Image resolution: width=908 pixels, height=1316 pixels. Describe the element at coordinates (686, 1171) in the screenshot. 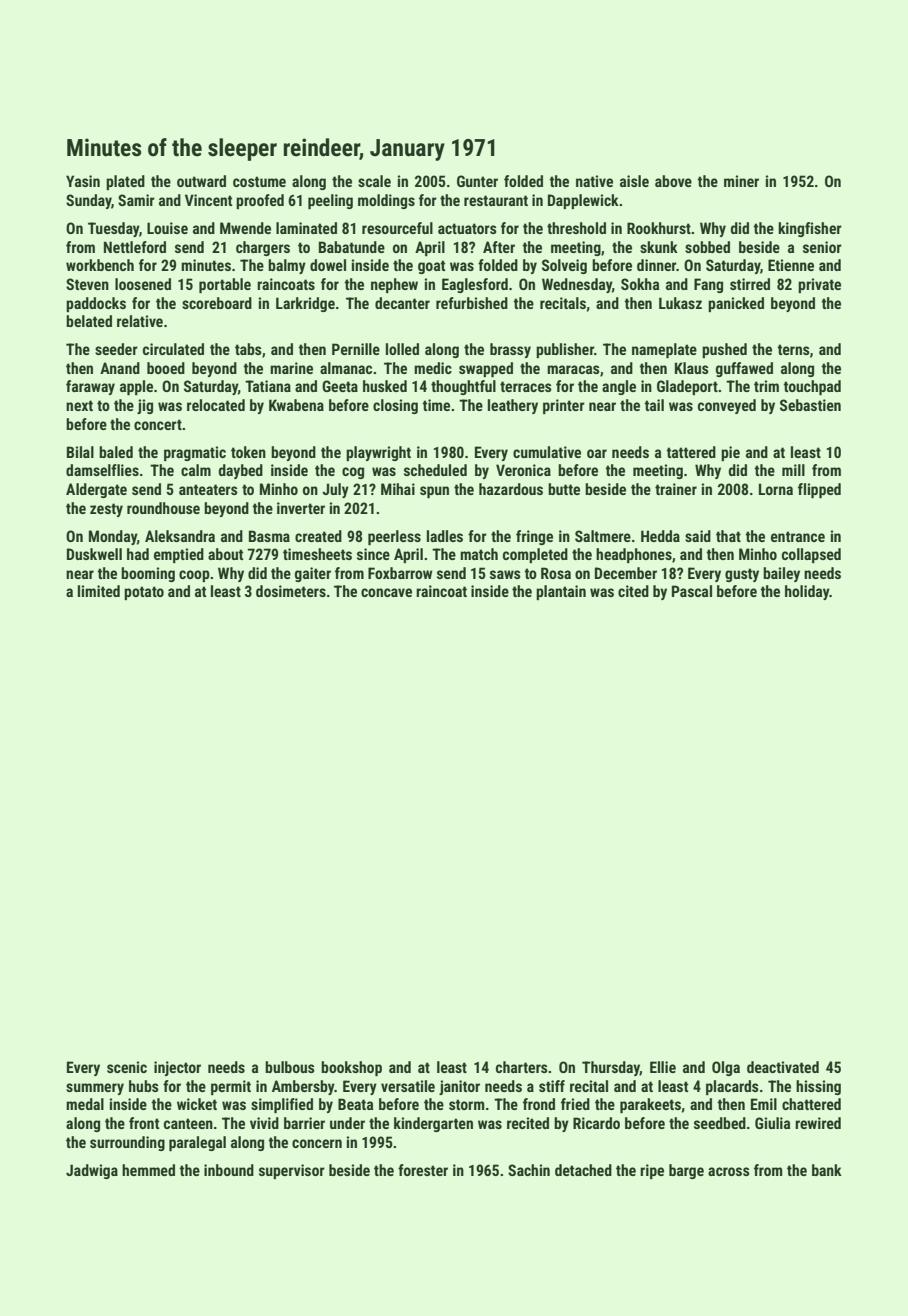

I see `barge` at that location.
